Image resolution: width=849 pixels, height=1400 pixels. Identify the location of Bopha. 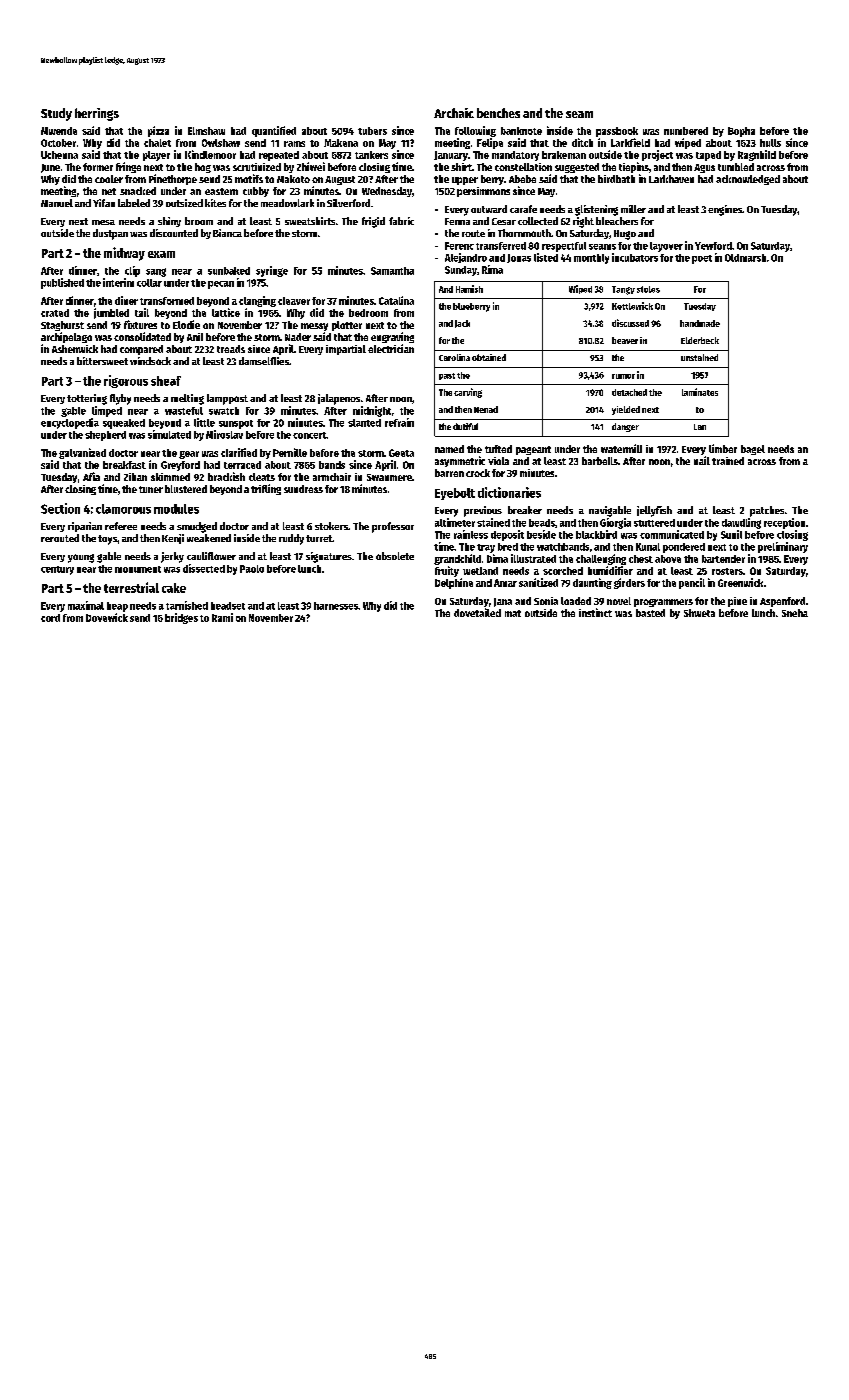
(741, 132).
